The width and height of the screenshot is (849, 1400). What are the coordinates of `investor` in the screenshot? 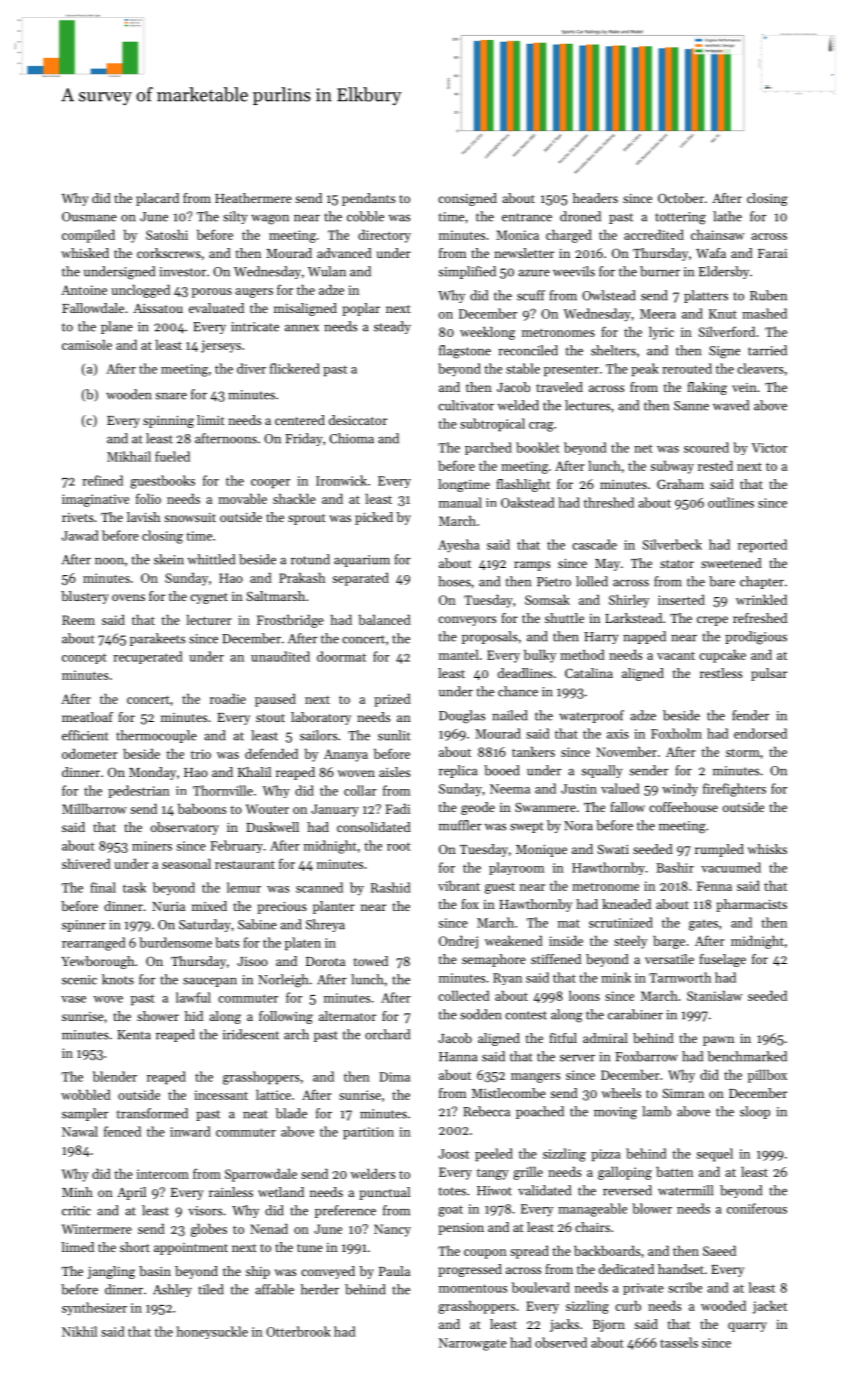 It's located at (182, 272).
